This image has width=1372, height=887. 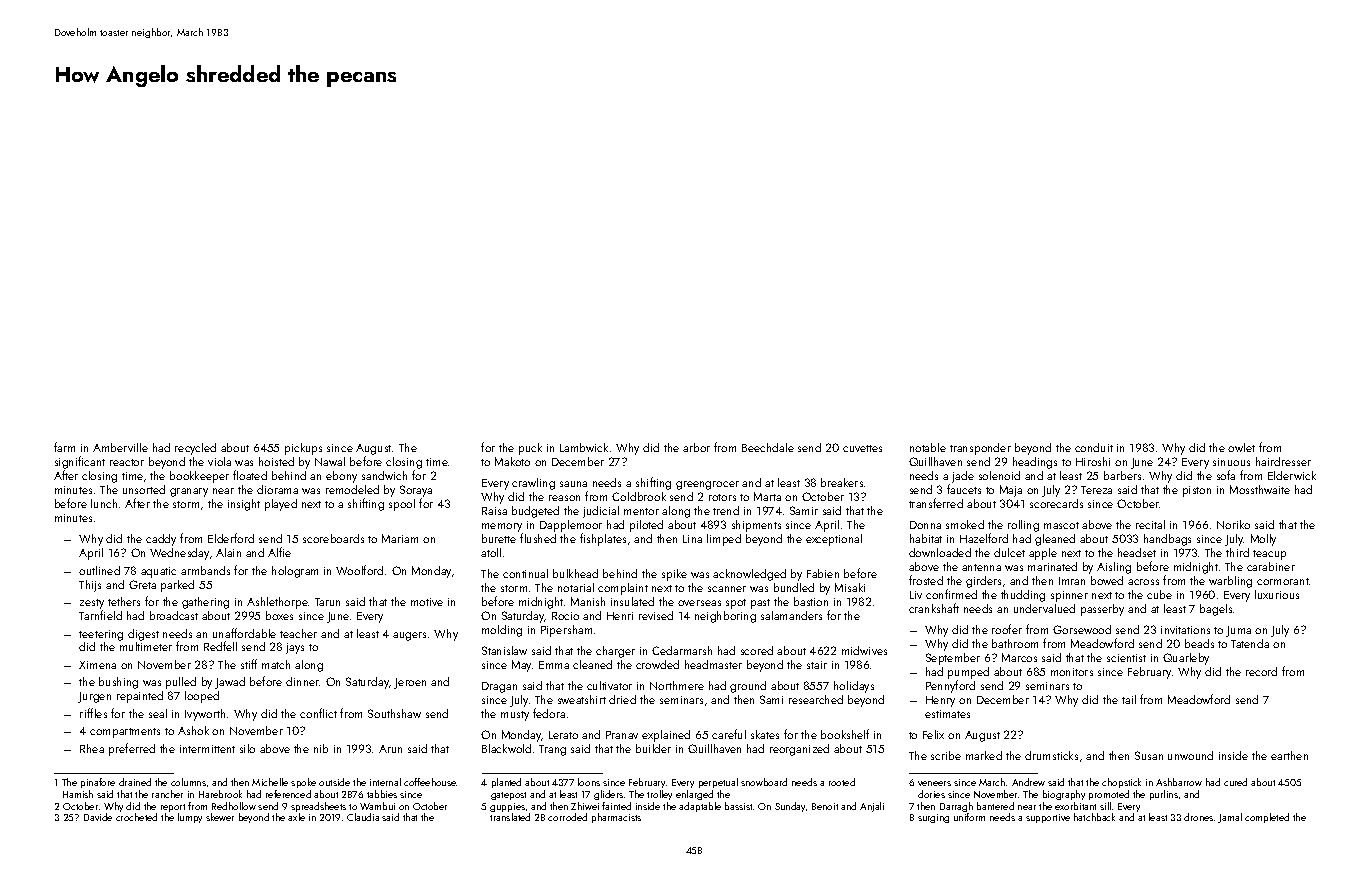 I want to click on drones, so click(x=1198, y=817).
